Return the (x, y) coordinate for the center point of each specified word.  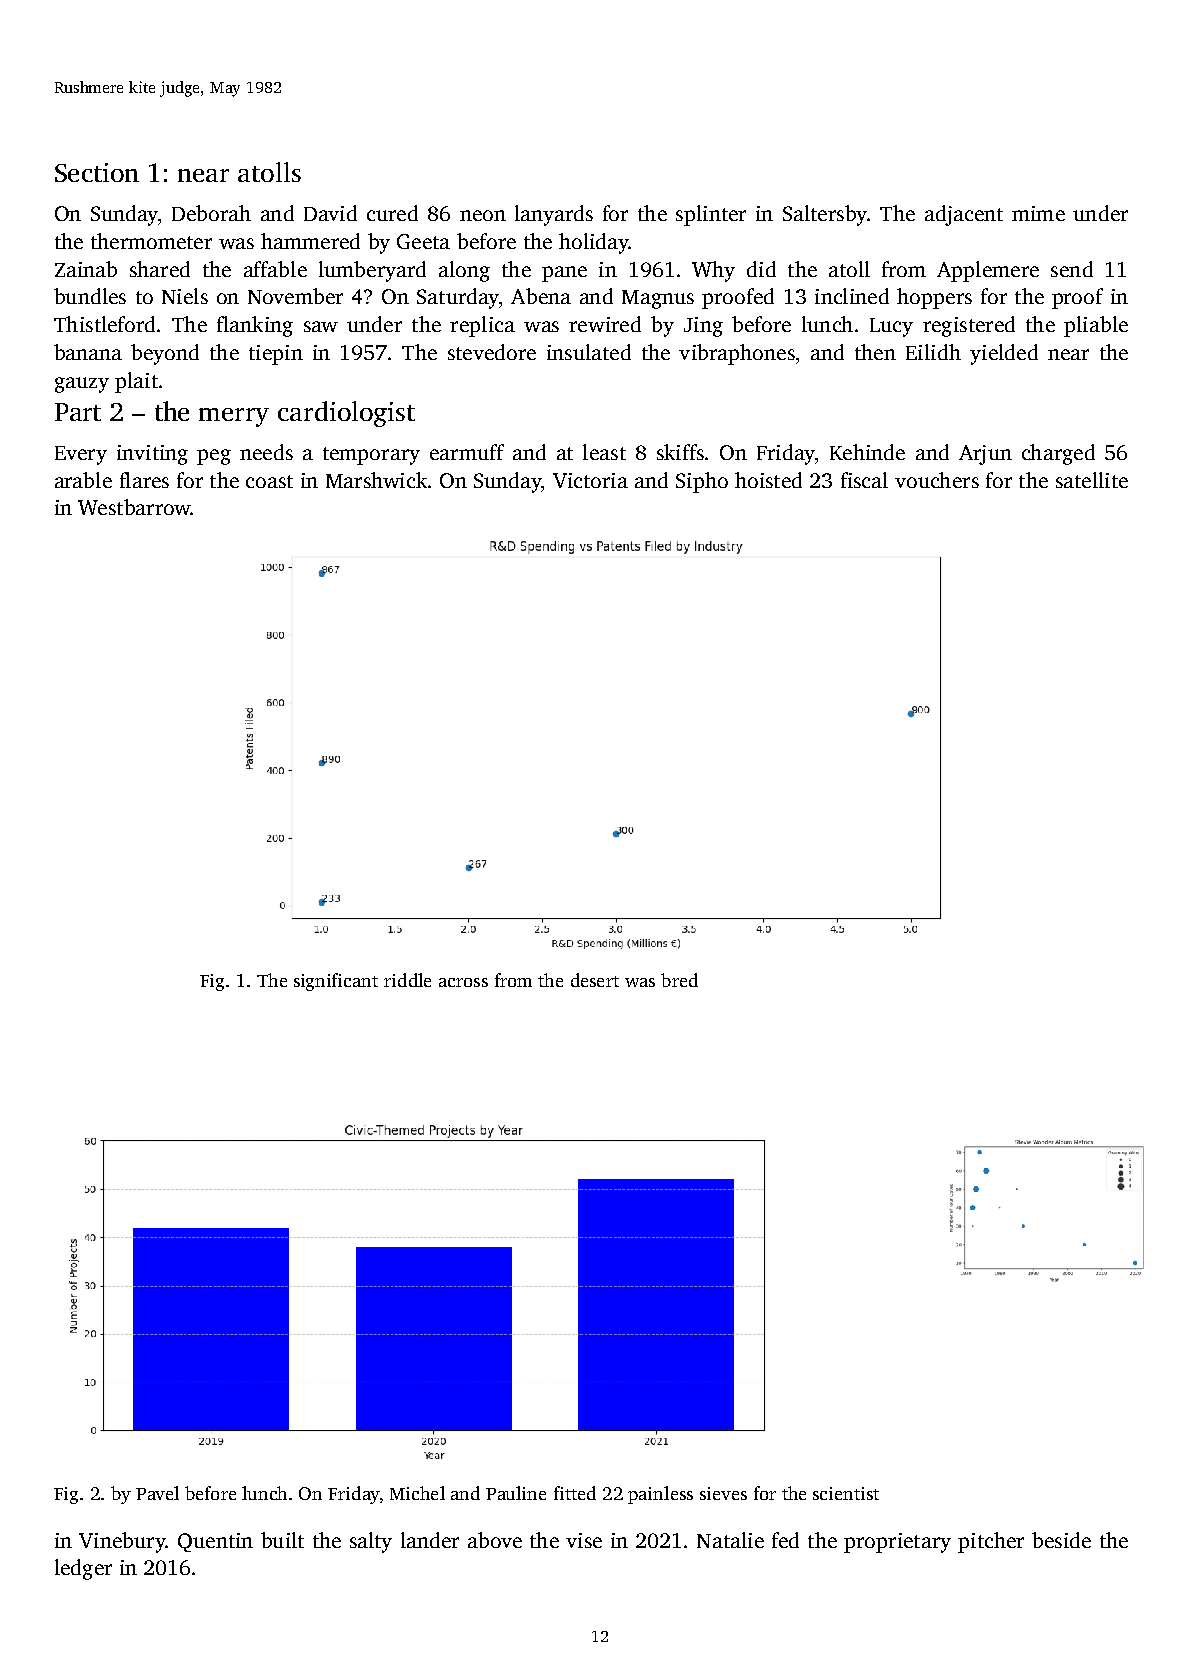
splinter (711, 215)
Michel (417, 1493)
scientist (846, 1493)
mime (1038, 213)
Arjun (985, 455)
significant (336, 982)
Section (97, 172)
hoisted (768, 480)
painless (660, 1495)
